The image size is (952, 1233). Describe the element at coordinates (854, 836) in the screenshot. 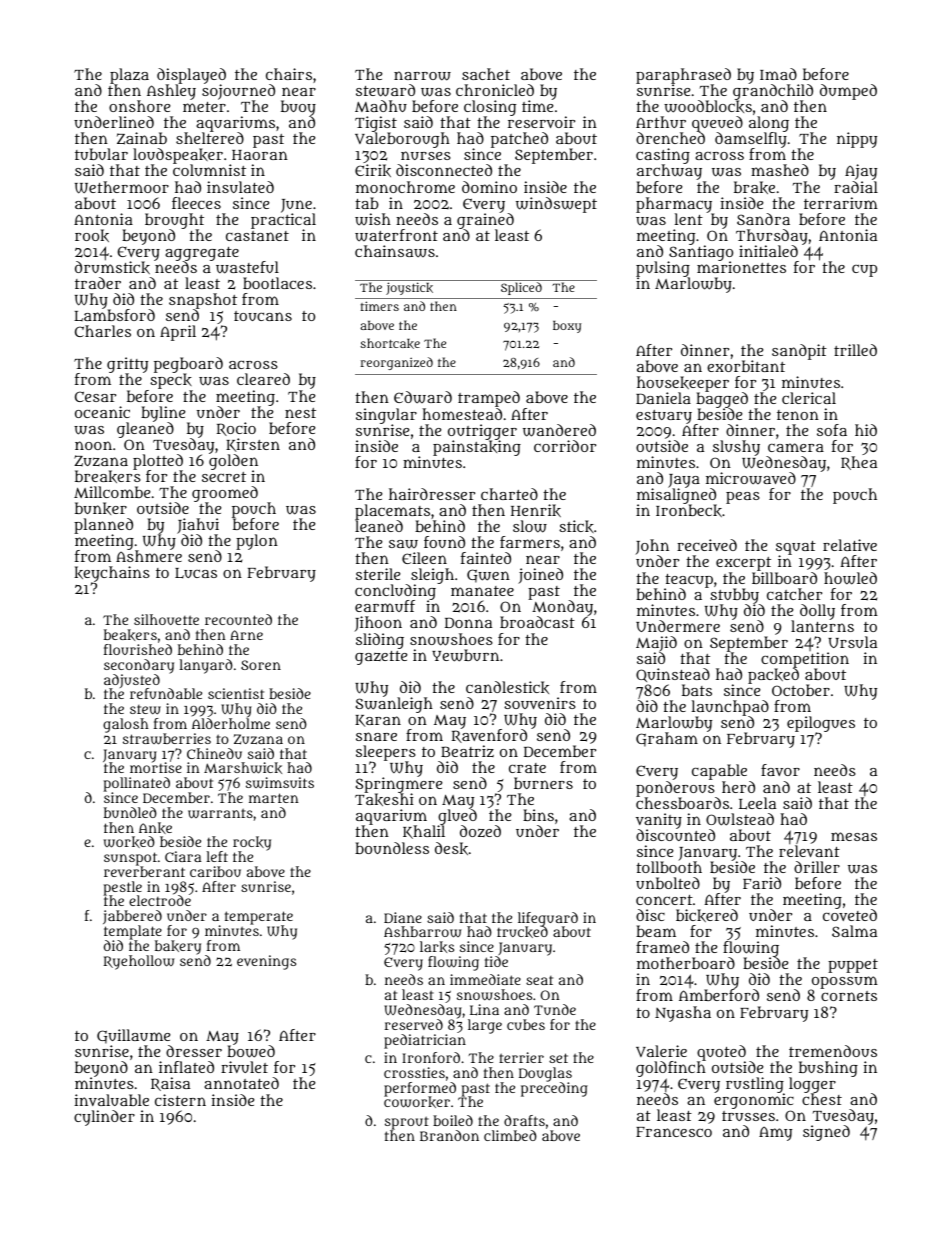

I see `mesas` at that location.
